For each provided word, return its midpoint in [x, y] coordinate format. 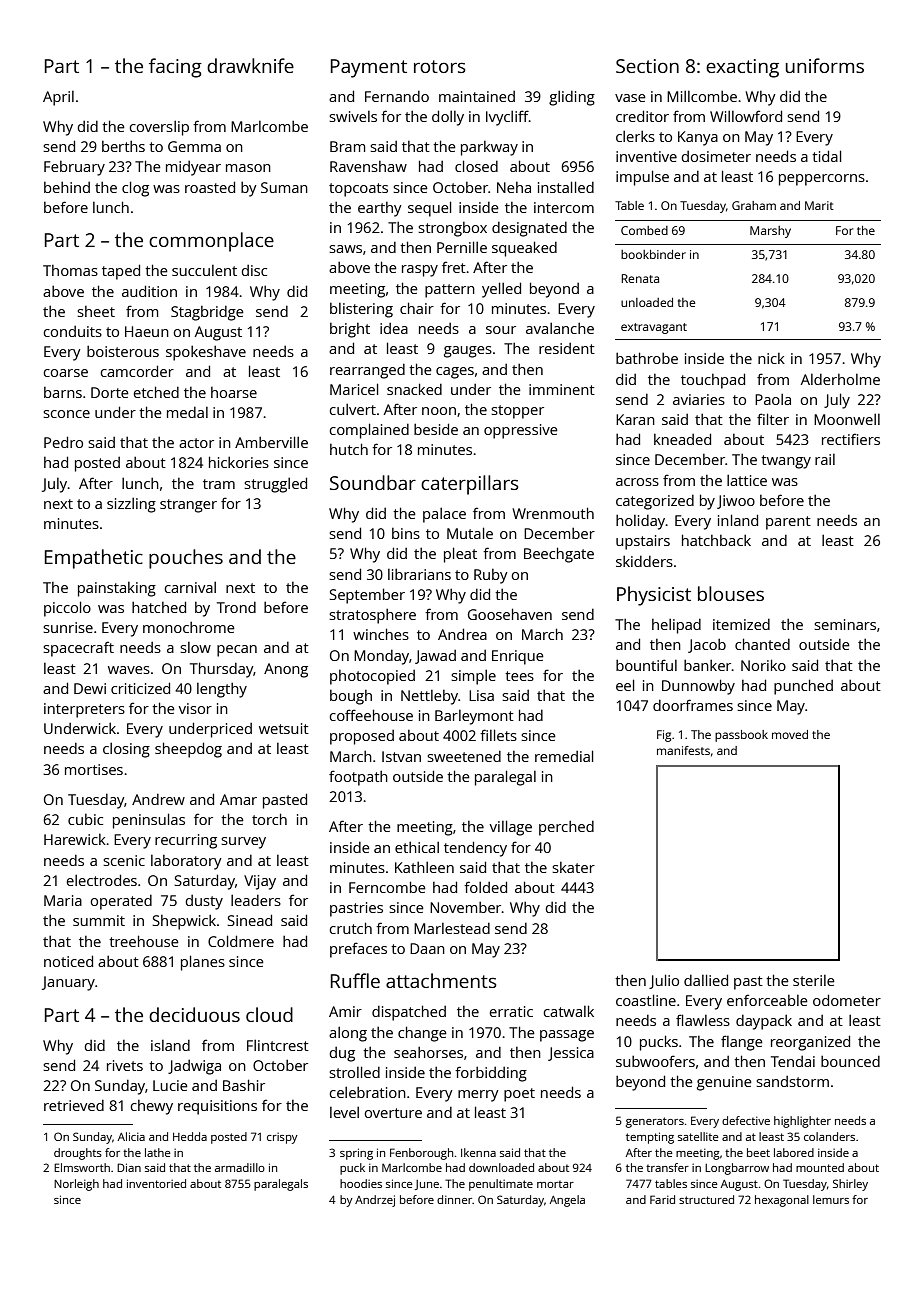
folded [485, 887]
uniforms [824, 65]
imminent [562, 389]
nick [771, 358]
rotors [440, 66]
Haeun [147, 331]
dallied [706, 980]
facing [175, 68]
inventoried [156, 1183]
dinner [454, 1199]
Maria [63, 900]
